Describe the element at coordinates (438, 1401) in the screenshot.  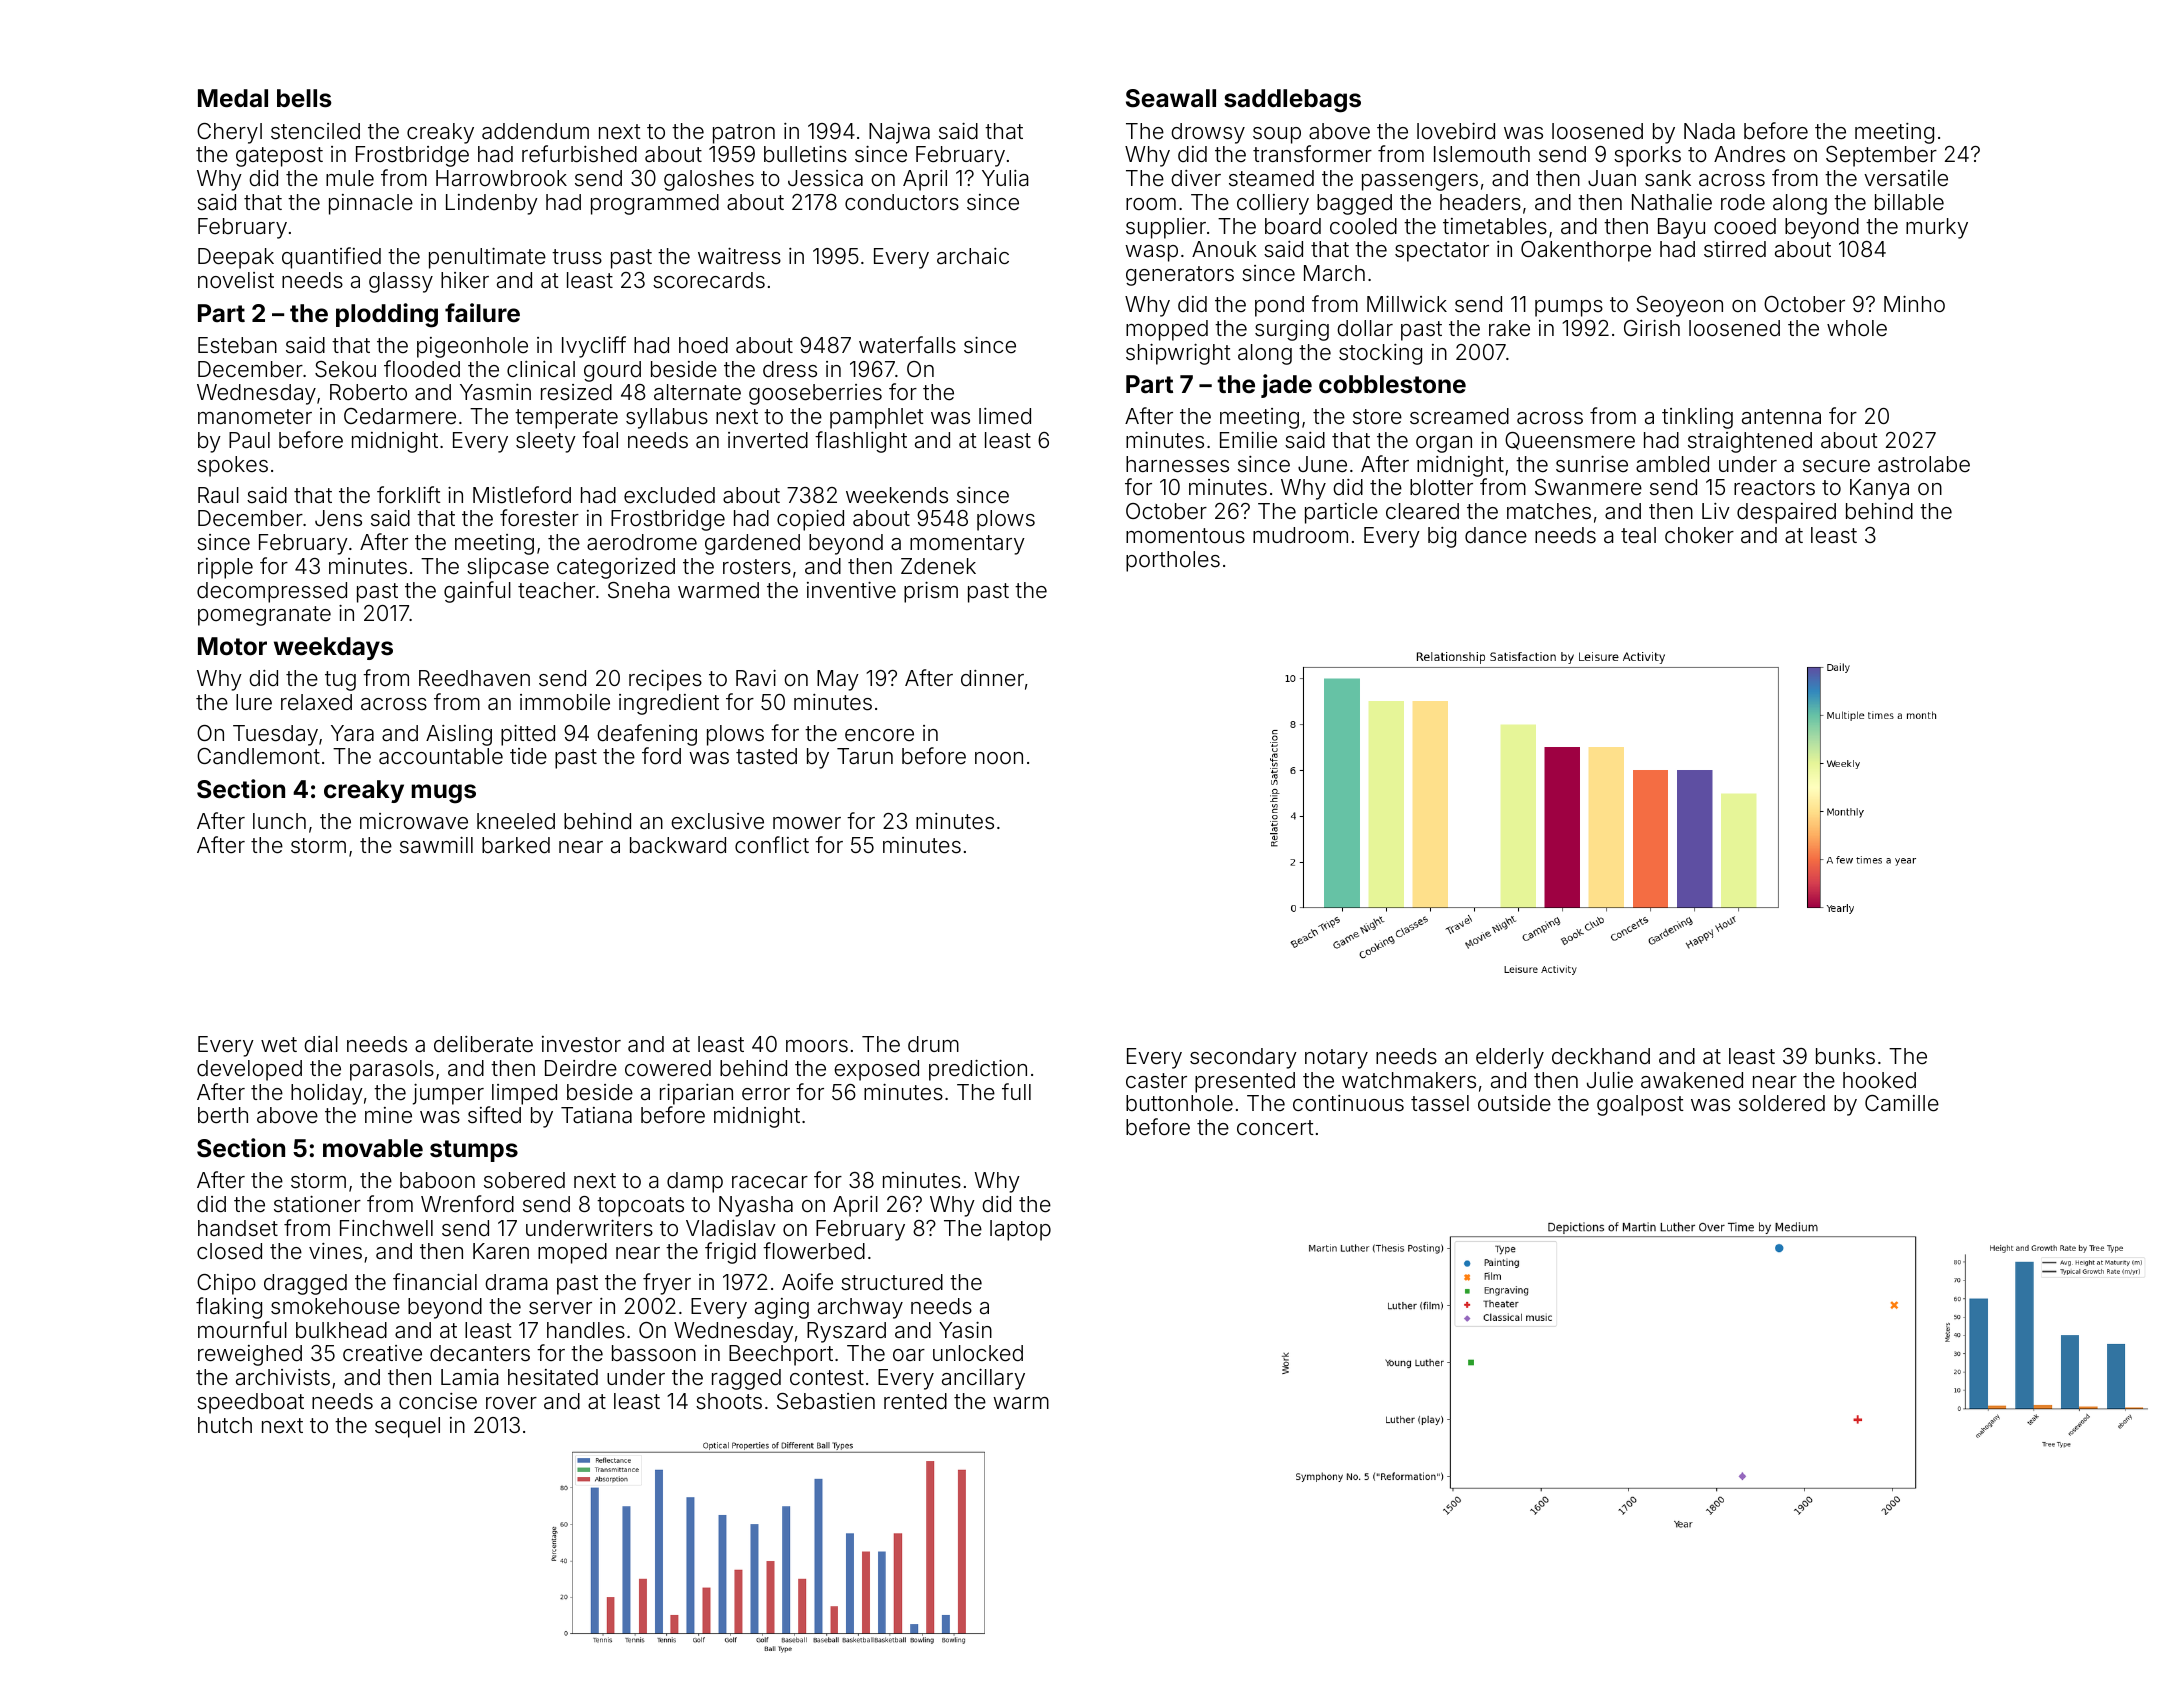
I see `concise` at that location.
